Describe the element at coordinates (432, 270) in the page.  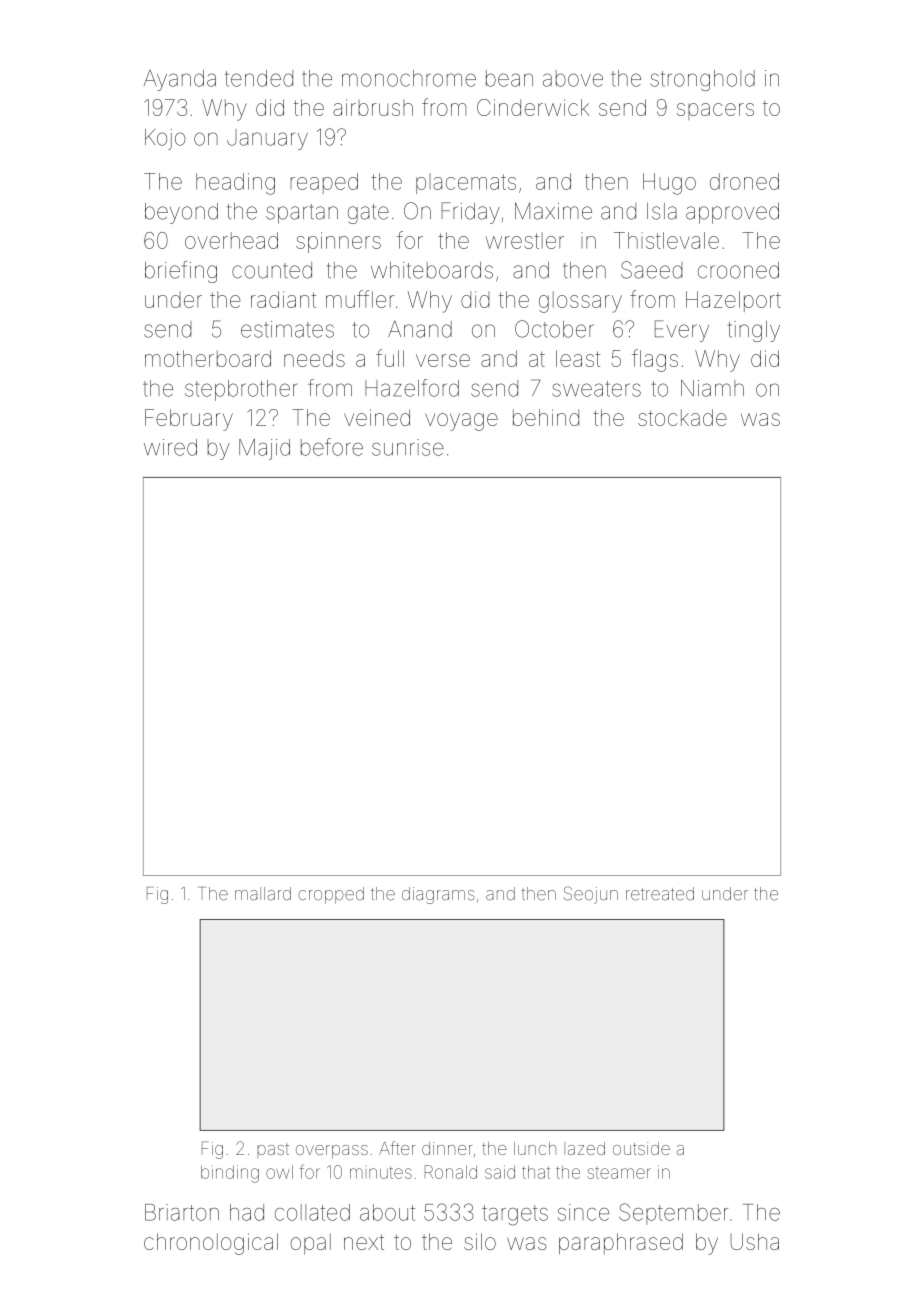
I see `whiteboards` at that location.
